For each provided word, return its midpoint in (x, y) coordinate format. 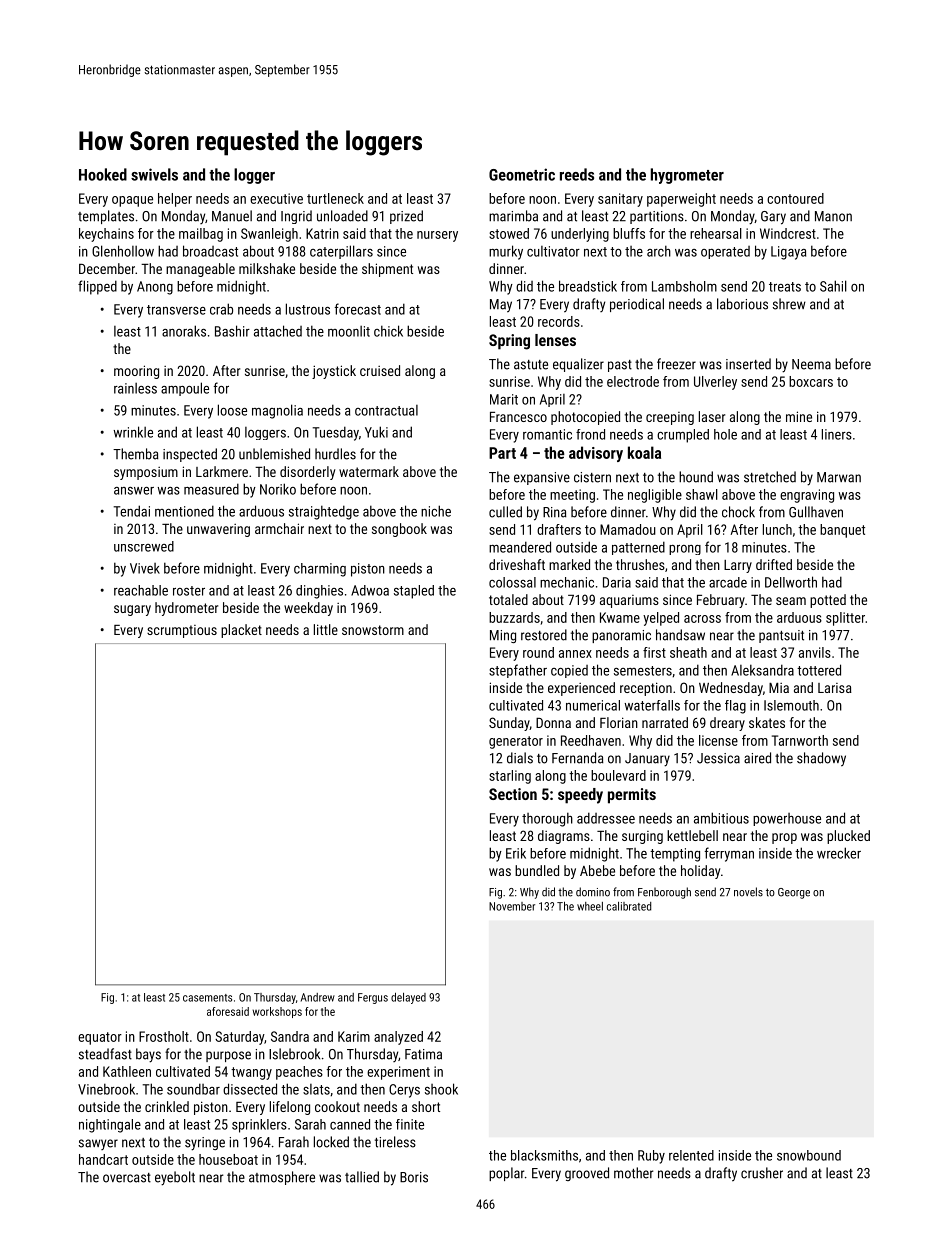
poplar (507, 1174)
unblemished (274, 454)
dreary (727, 724)
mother (634, 1173)
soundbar (193, 1089)
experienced (581, 689)
